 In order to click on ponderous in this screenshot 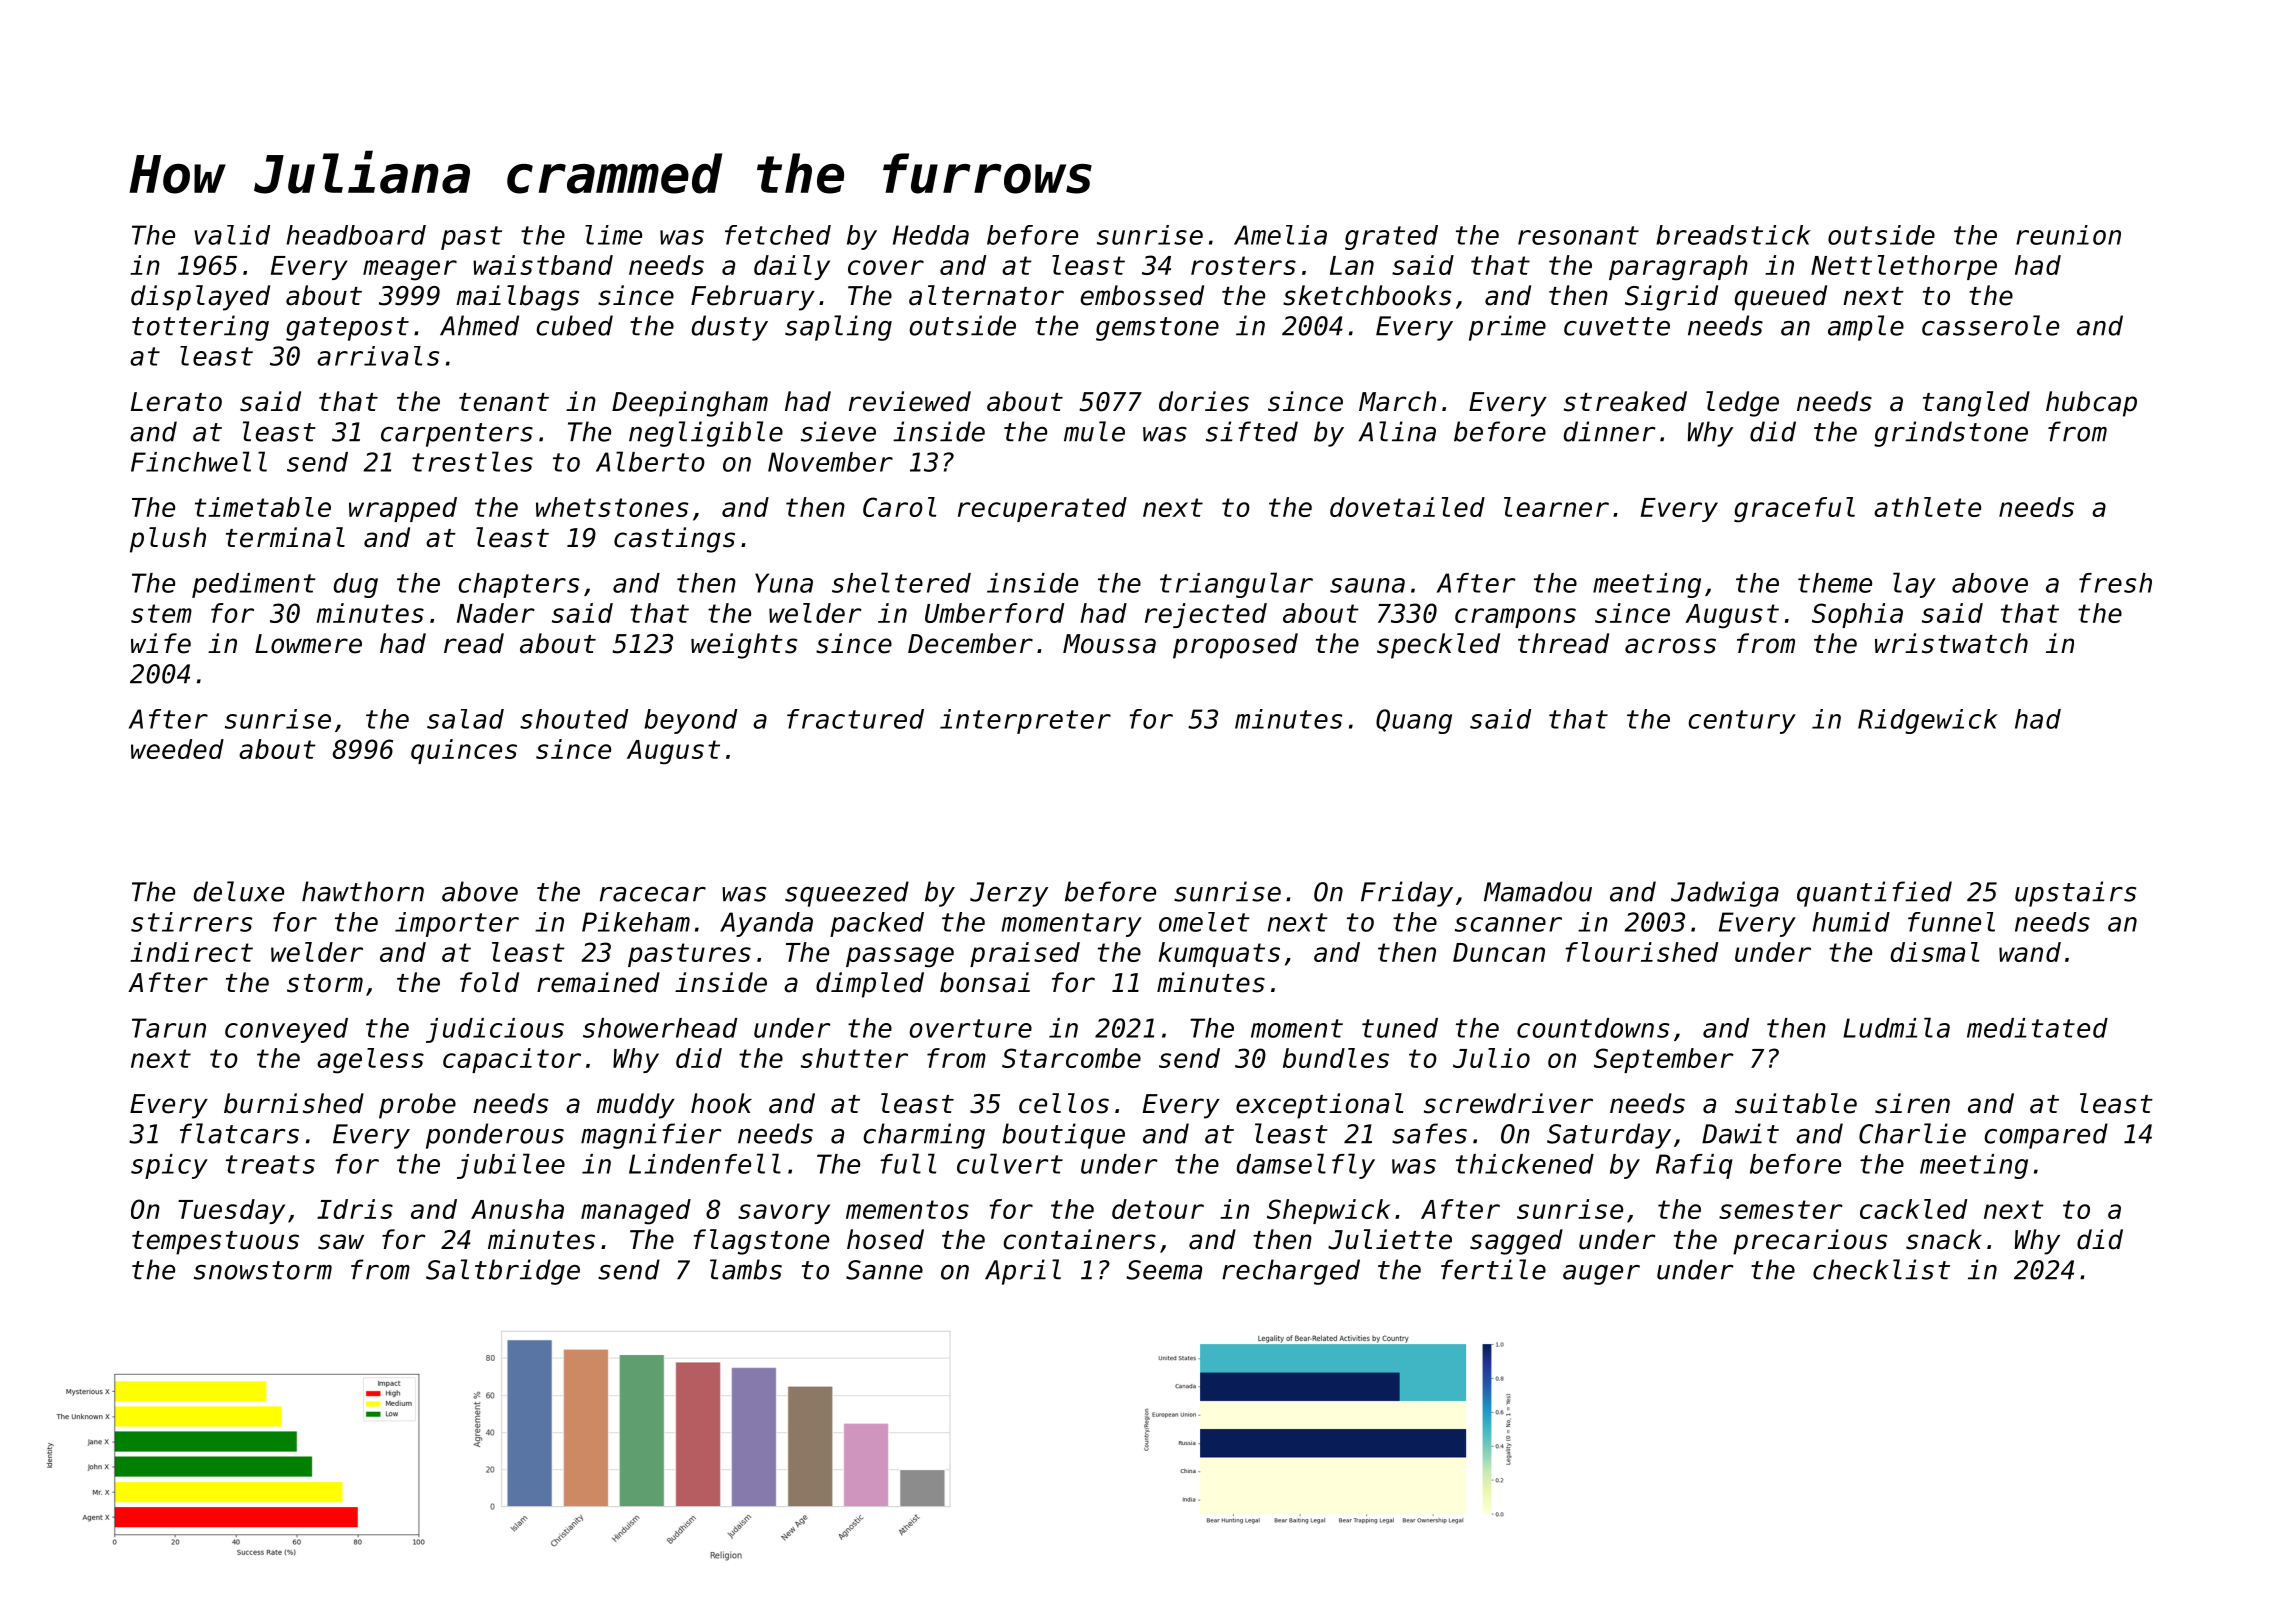, I will do `click(495, 1136)`.
